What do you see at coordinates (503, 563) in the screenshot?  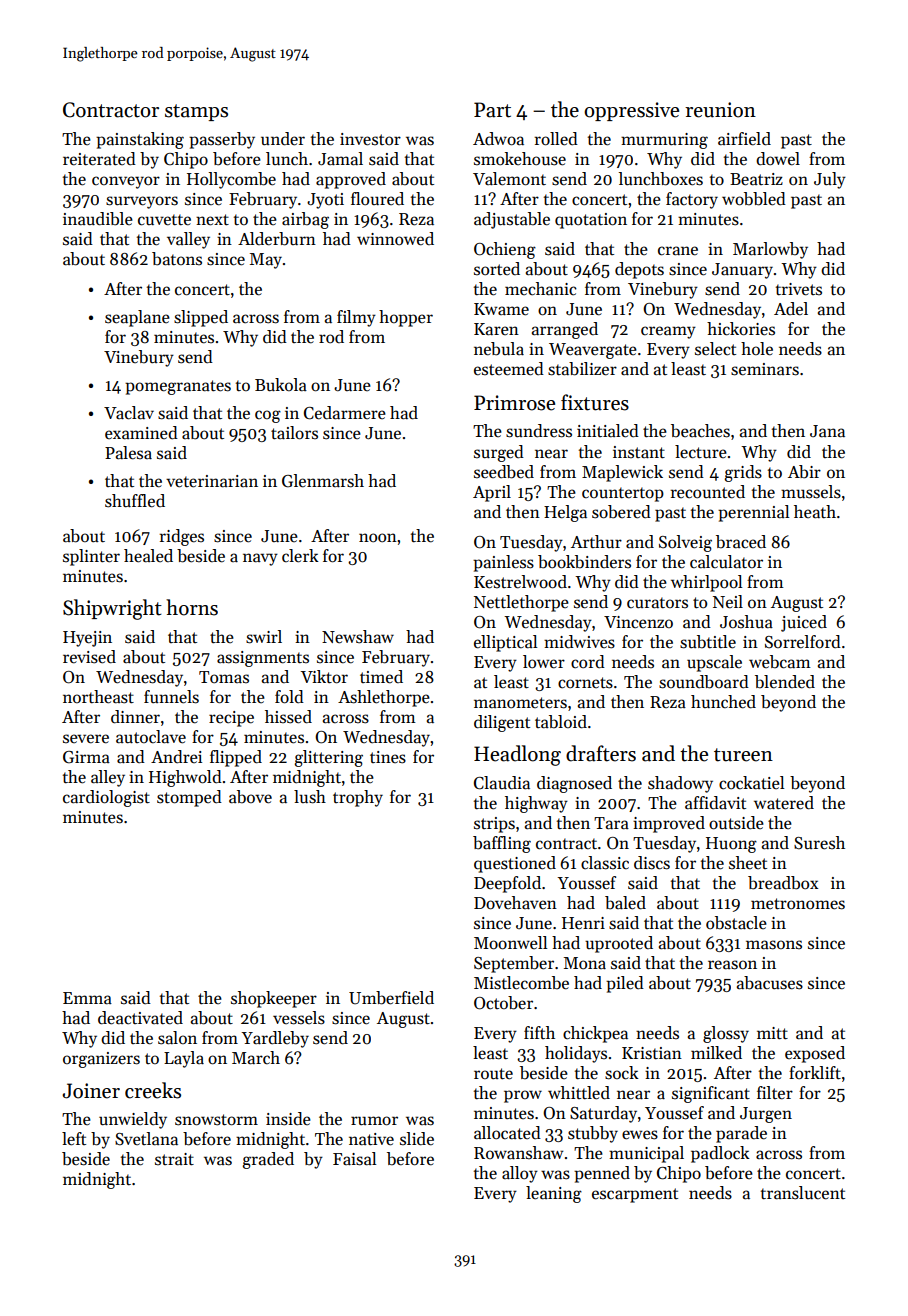 I see `painless` at bounding box center [503, 563].
